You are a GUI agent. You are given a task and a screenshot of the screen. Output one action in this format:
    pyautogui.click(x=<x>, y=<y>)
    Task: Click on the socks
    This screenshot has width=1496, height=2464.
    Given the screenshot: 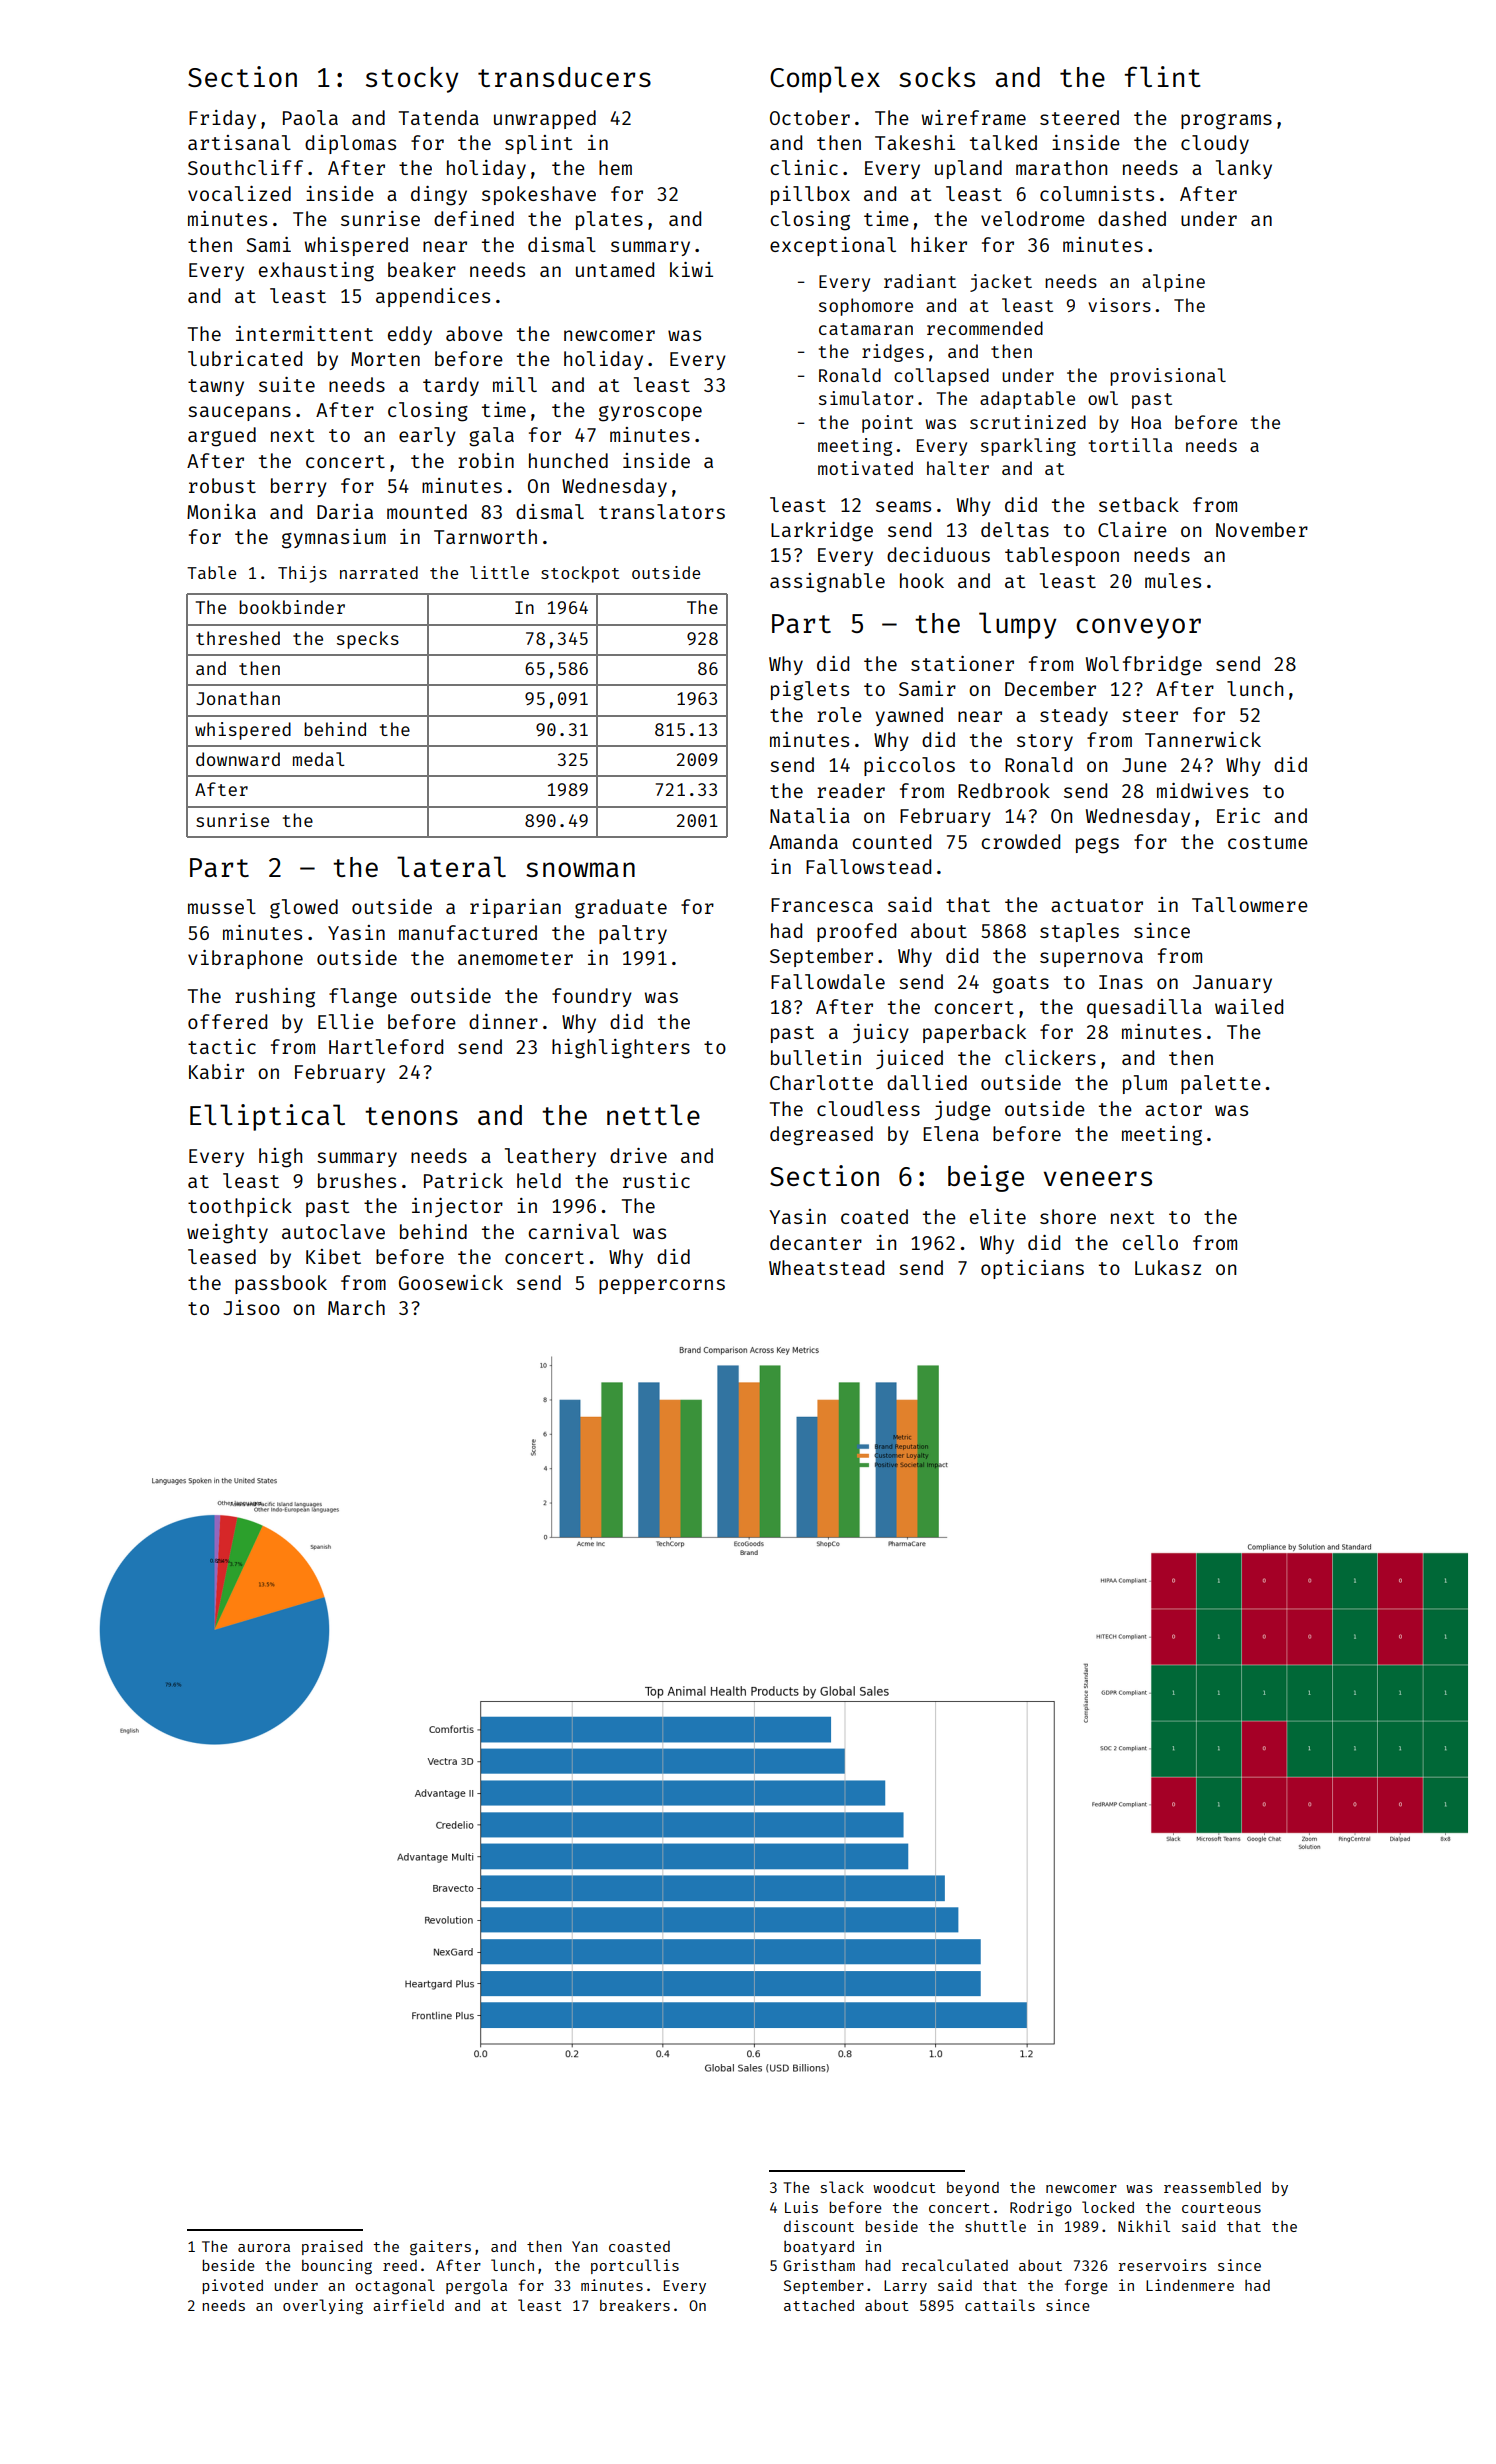 What is the action you would take?
    pyautogui.click(x=937, y=77)
